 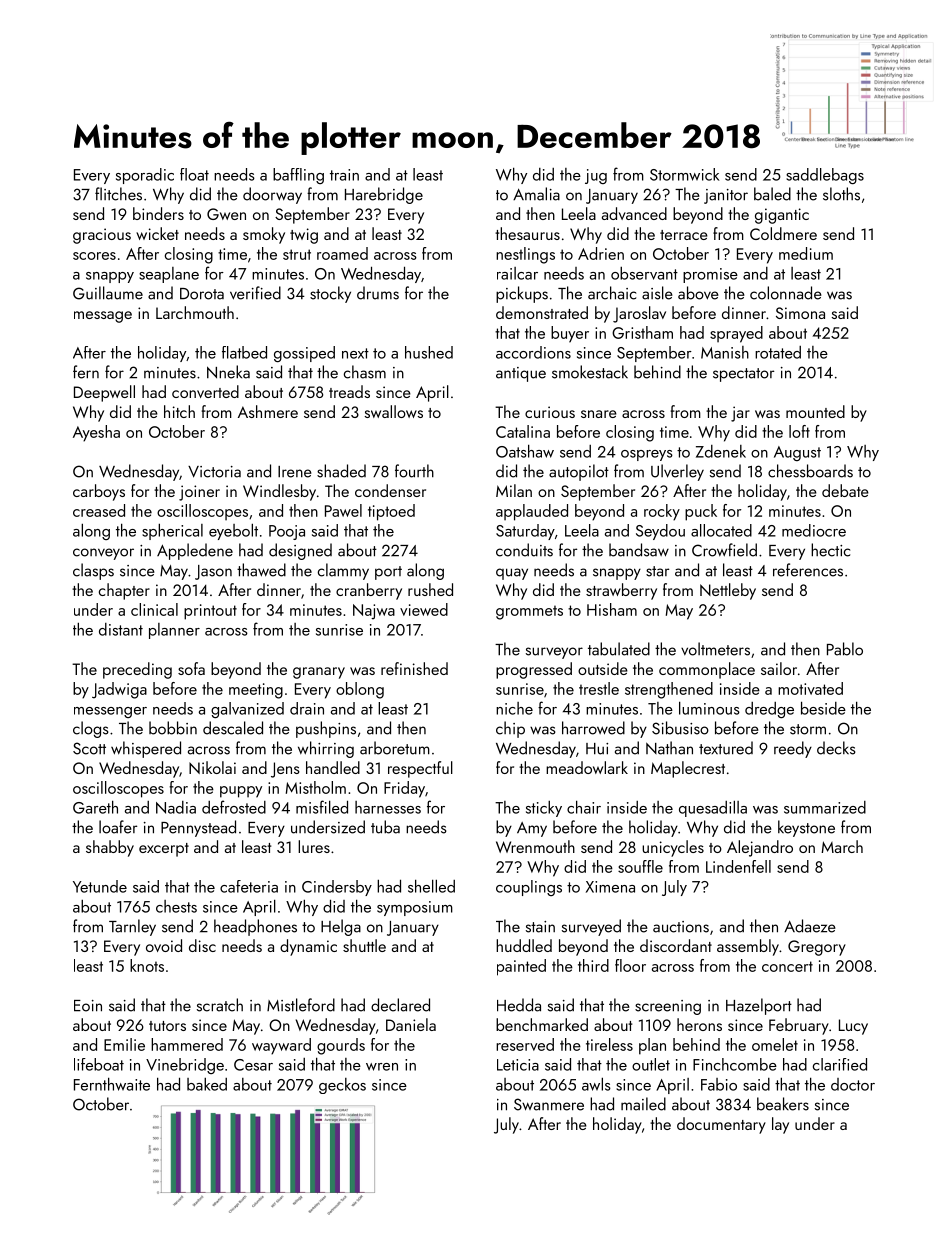 I want to click on hushed, so click(x=429, y=352).
